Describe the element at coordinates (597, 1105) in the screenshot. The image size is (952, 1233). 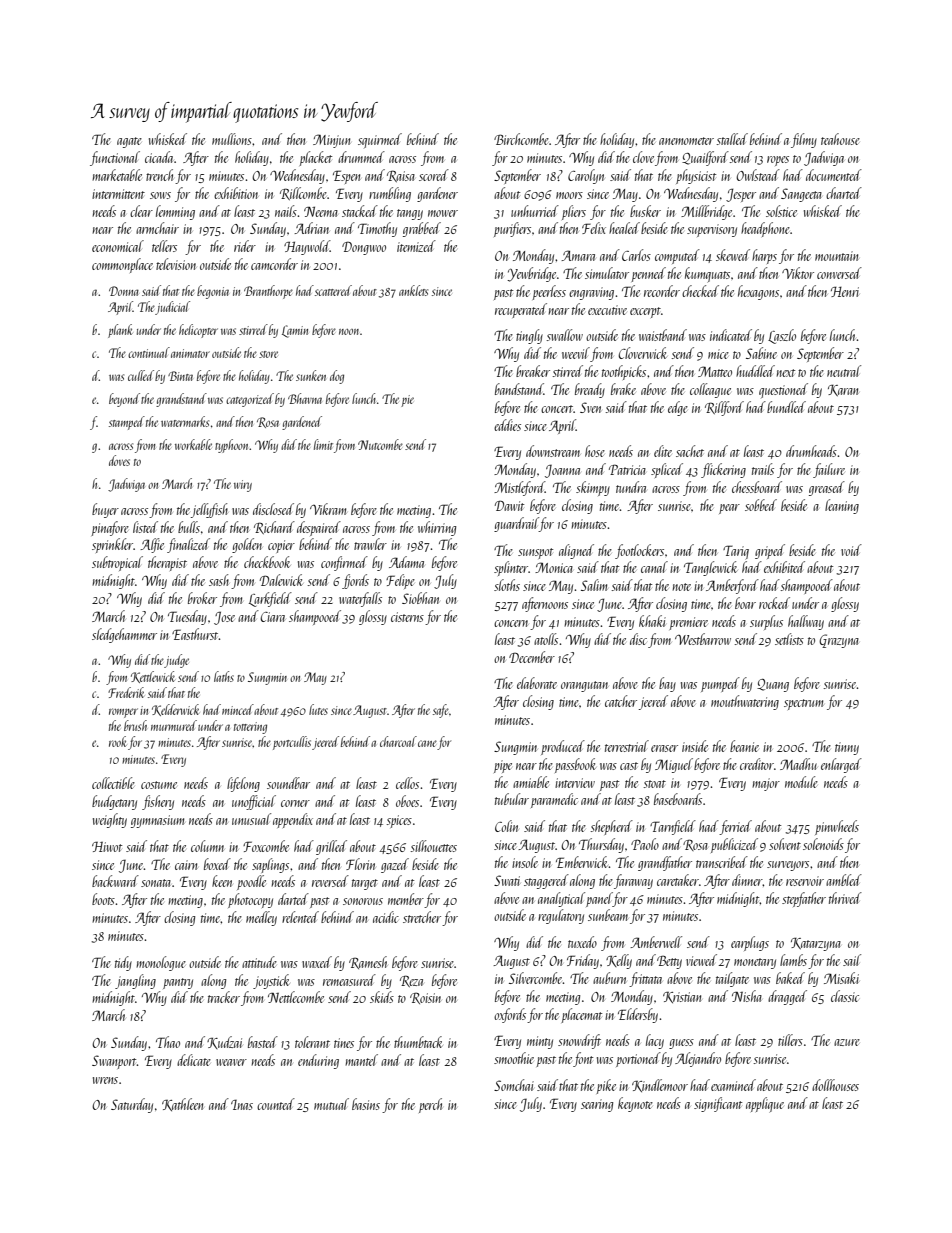
I see `searing` at that location.
